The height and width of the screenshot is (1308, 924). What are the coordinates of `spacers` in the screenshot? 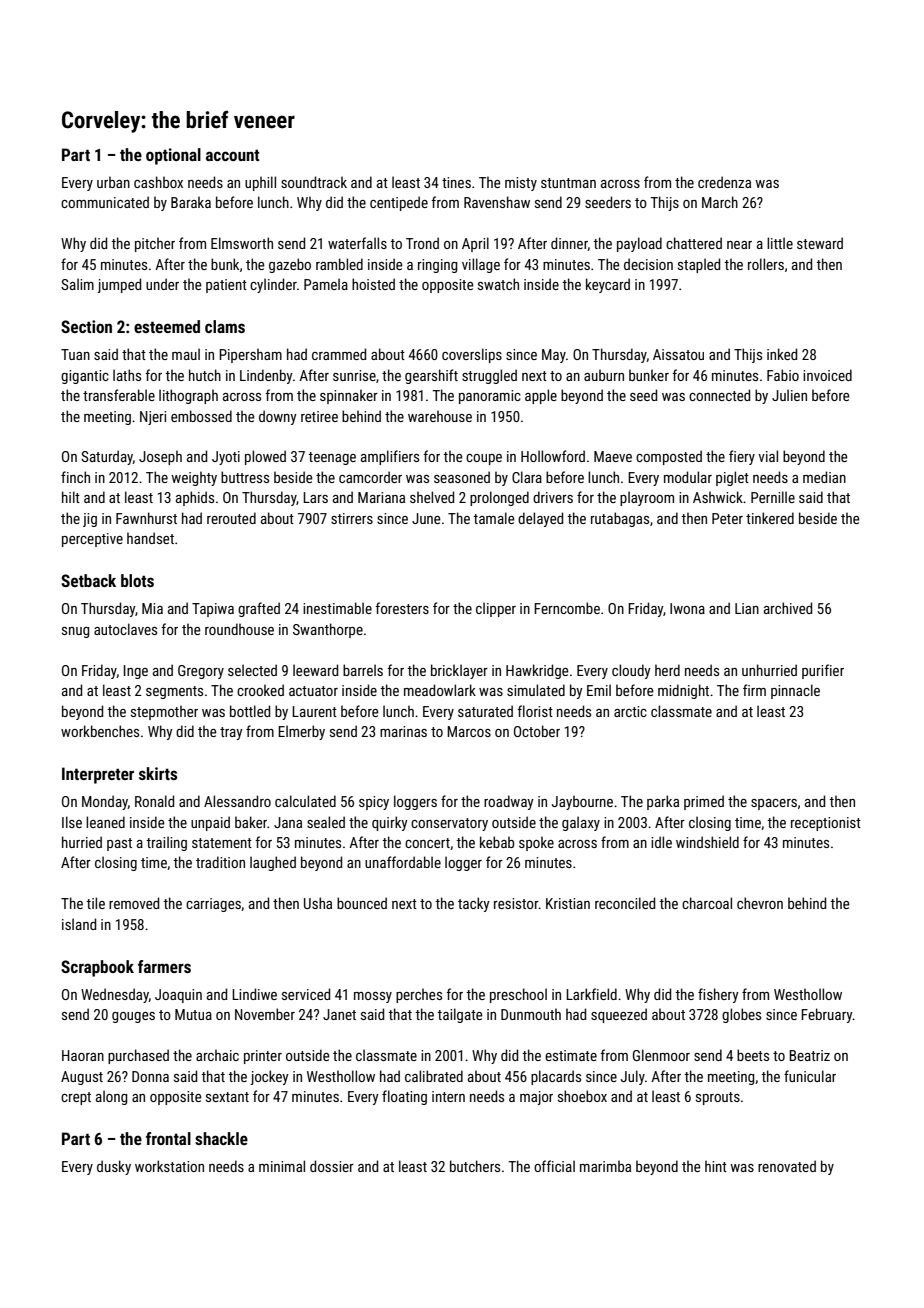 It's located at (774, 804).
